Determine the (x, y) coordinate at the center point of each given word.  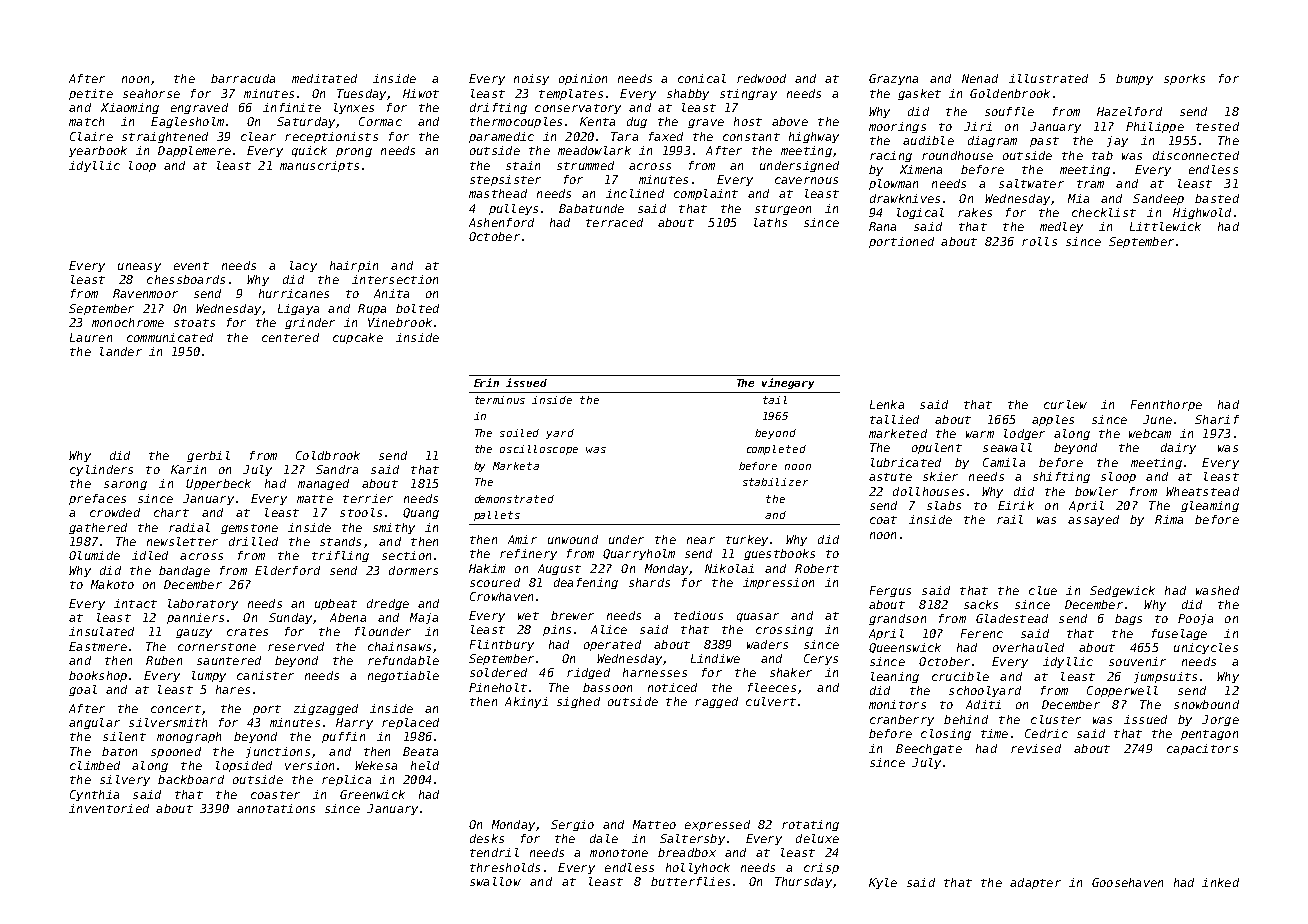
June (1157, 419)
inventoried (109, 808)
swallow (495, 881)
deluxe (817, 838)
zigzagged (326, 709)
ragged (716, 702)
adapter (1035, 883)
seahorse (151, 93)
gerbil (208, 456)
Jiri (978, 126)
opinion (583, 79)
